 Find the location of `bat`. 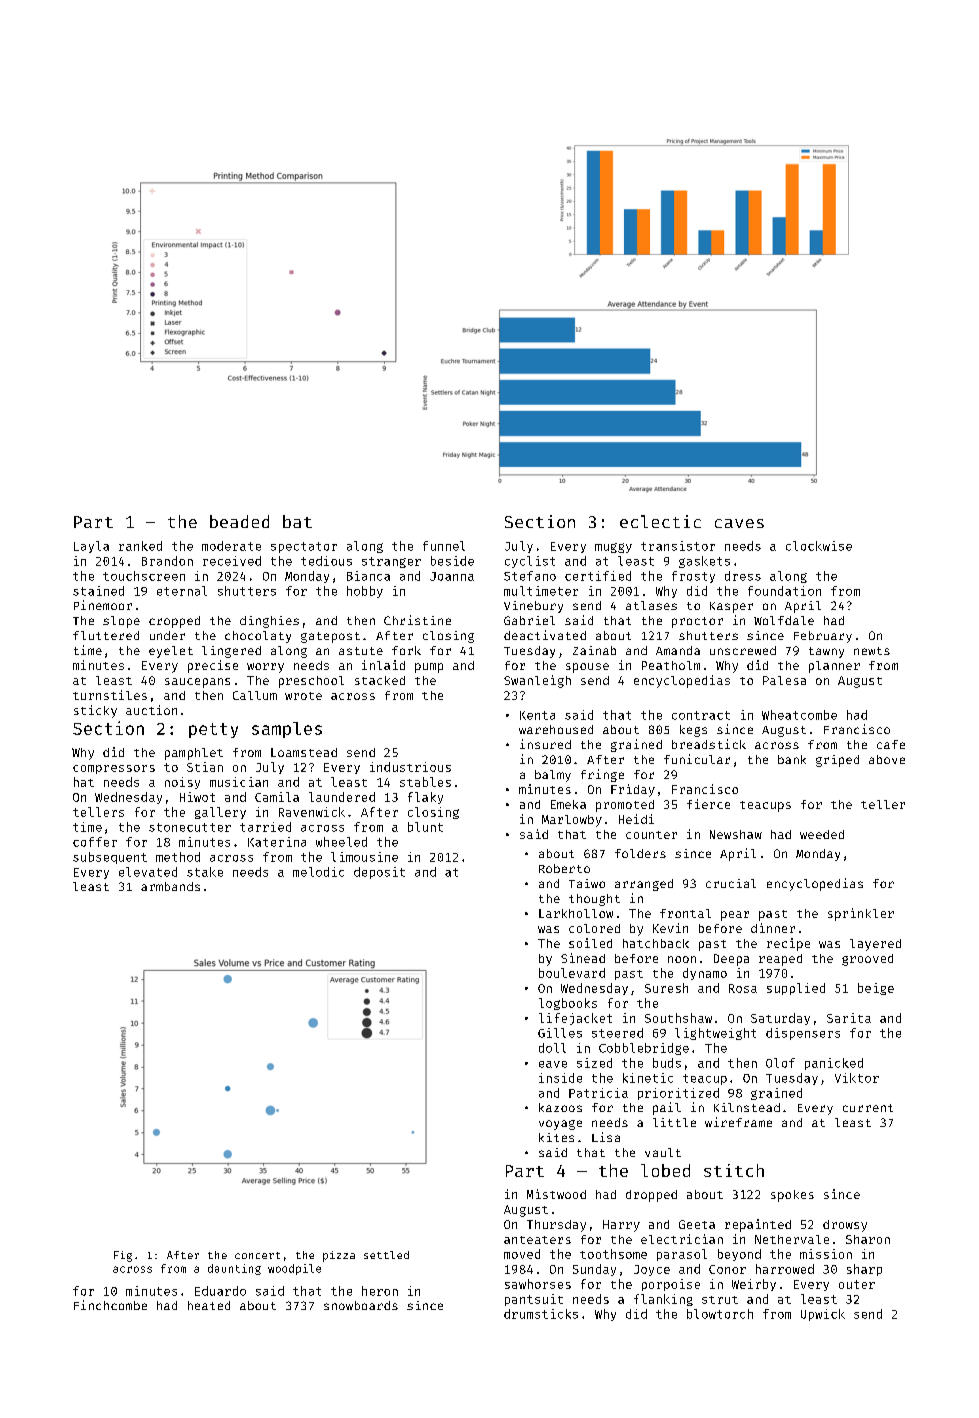

bat is located at coordinates (297, 521).
